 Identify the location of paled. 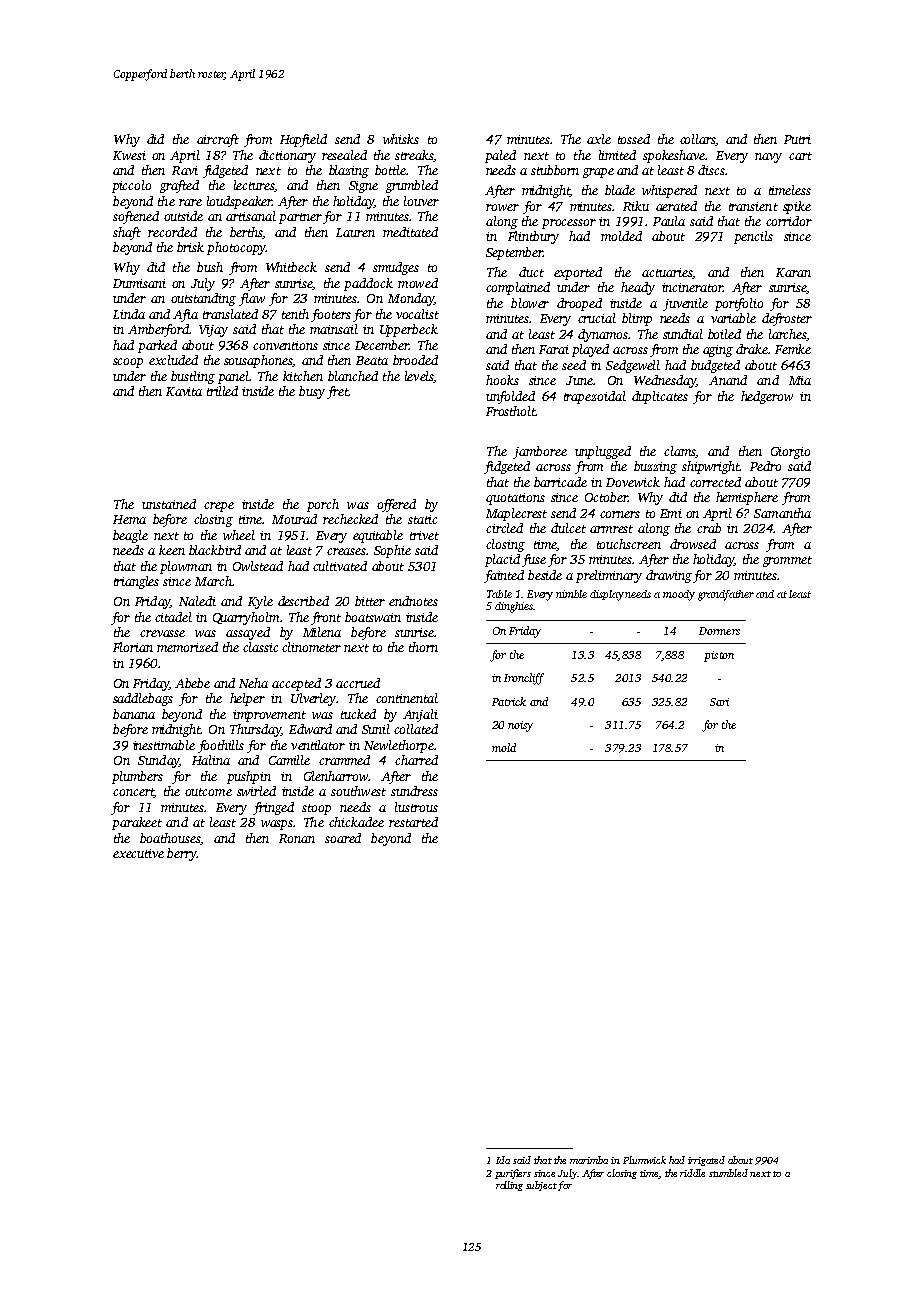
(500, 156).
